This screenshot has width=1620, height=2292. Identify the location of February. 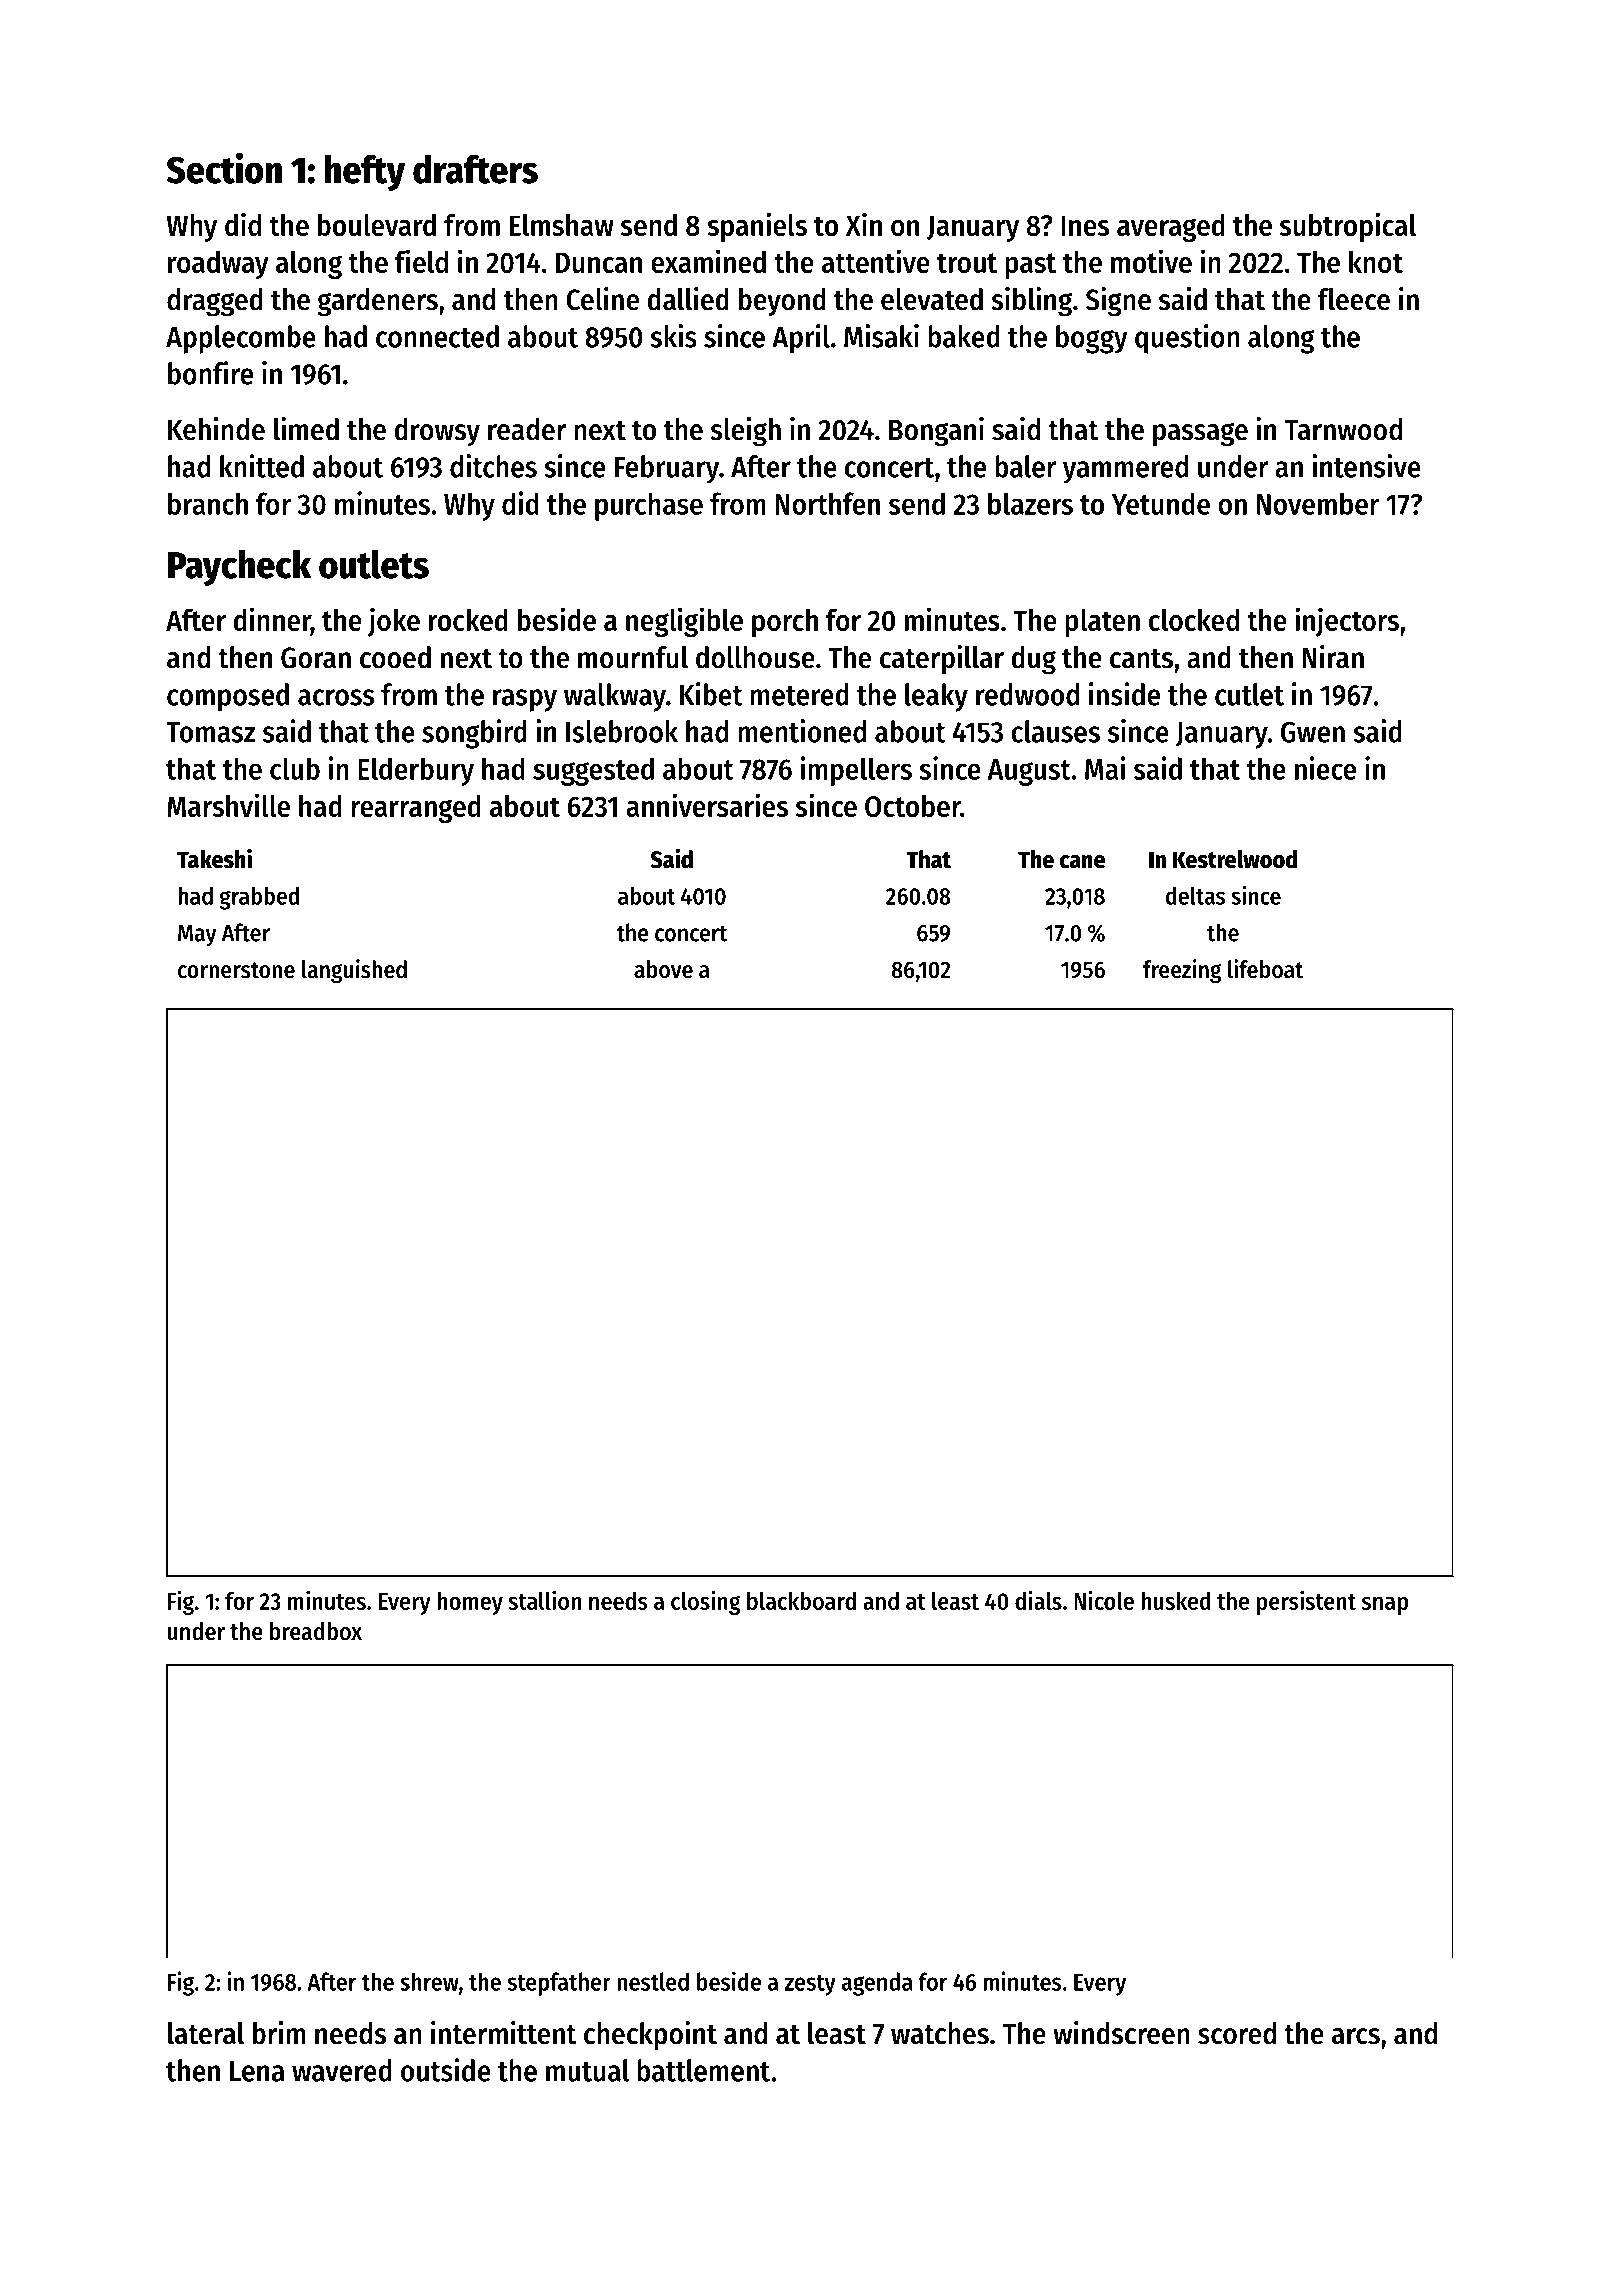
(667, 469).
